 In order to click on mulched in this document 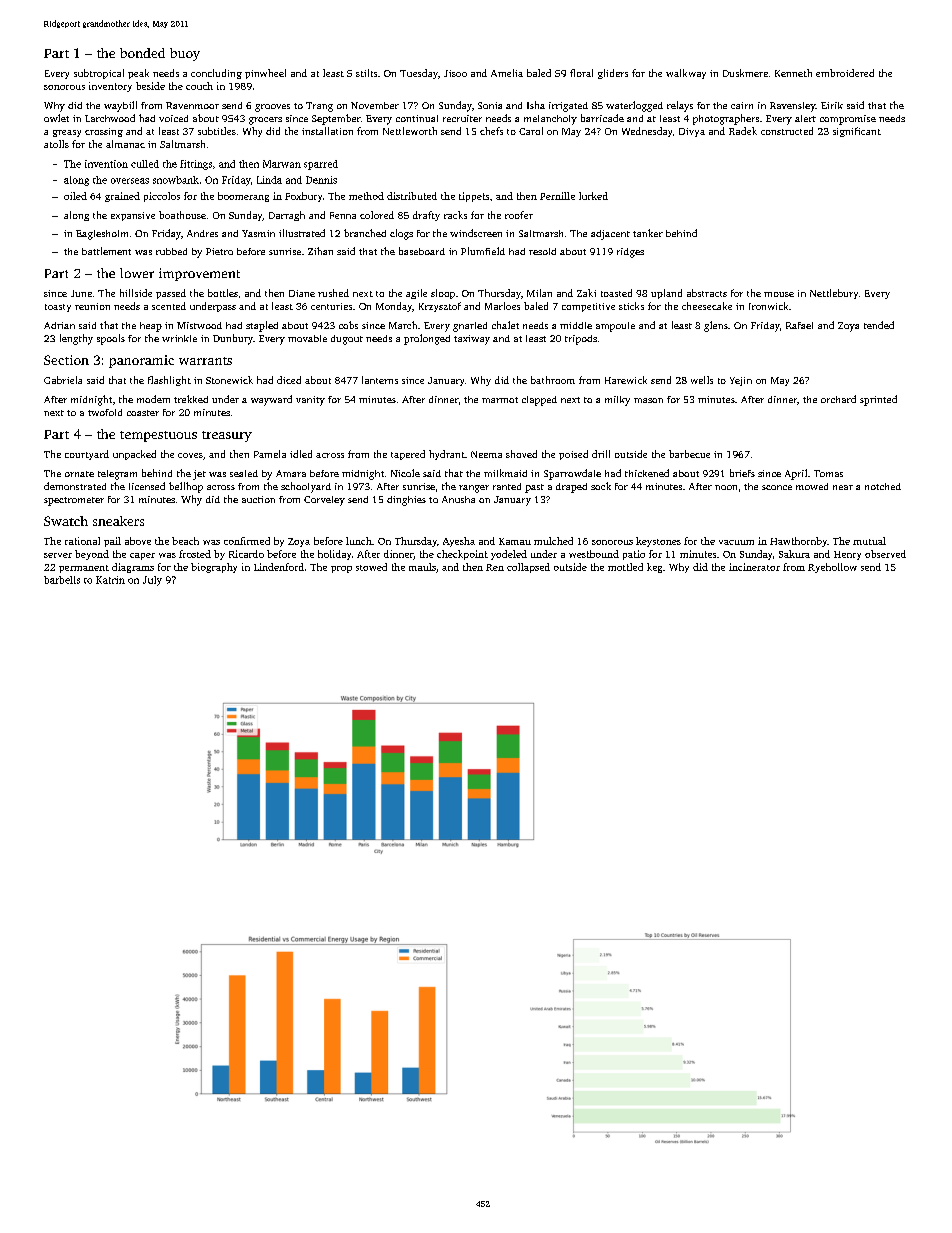, I will do `click(553, 541)`.
